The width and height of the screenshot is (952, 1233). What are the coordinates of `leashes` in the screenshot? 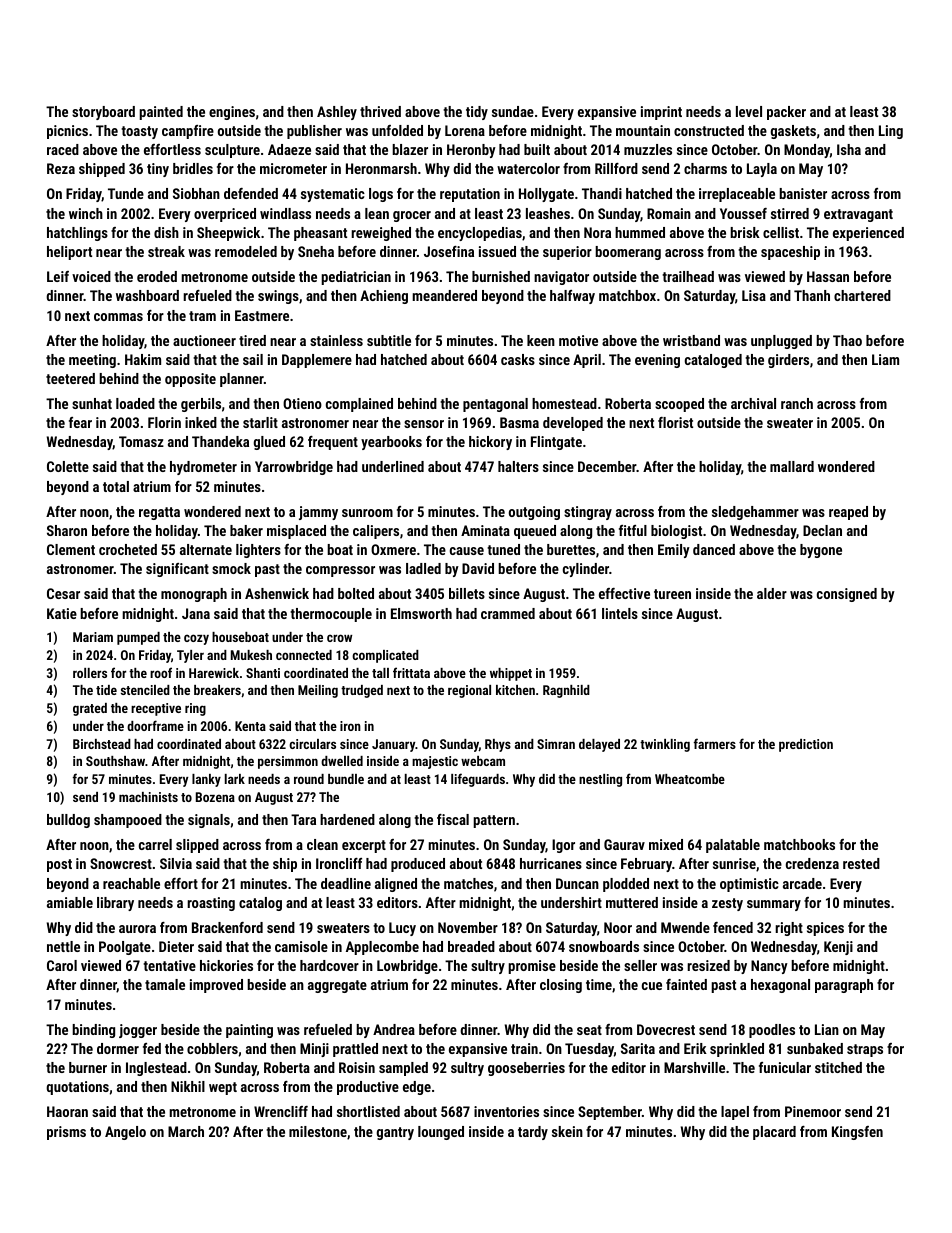 It's located at (548, 213).
